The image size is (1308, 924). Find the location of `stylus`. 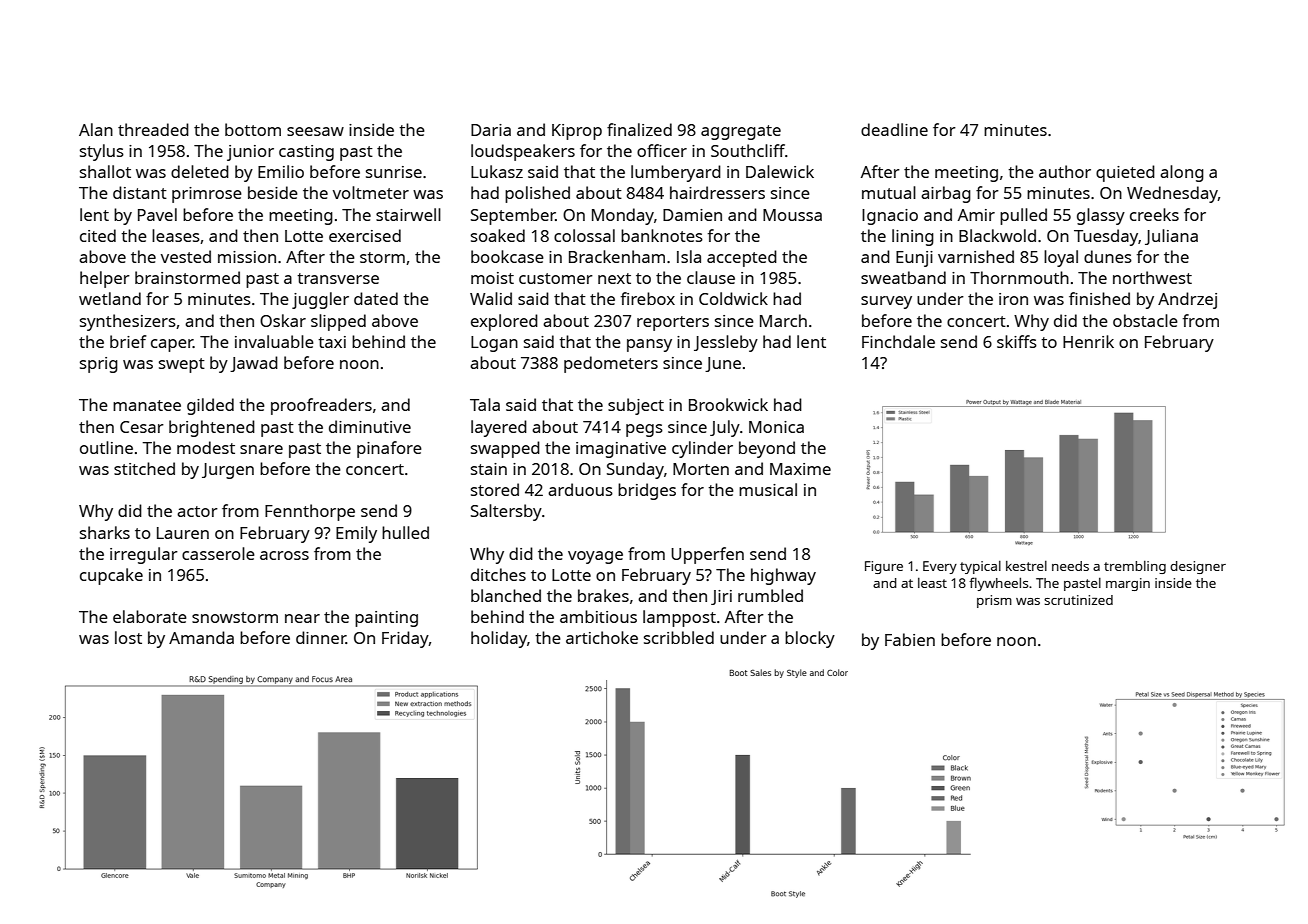

stylus is located at coordinates (102, 152).
